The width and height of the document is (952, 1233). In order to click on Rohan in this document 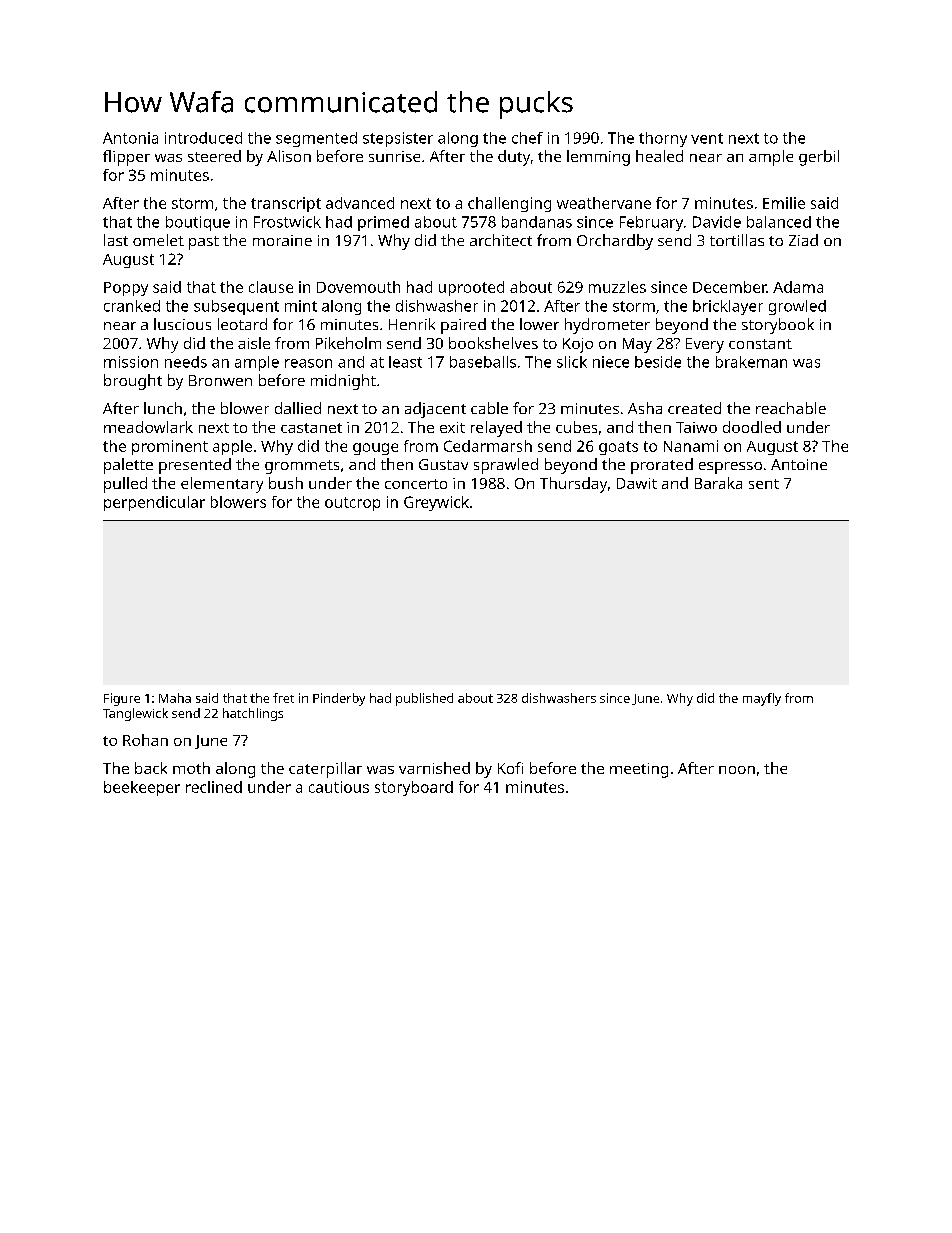, I will do `click(145, 740)`.
